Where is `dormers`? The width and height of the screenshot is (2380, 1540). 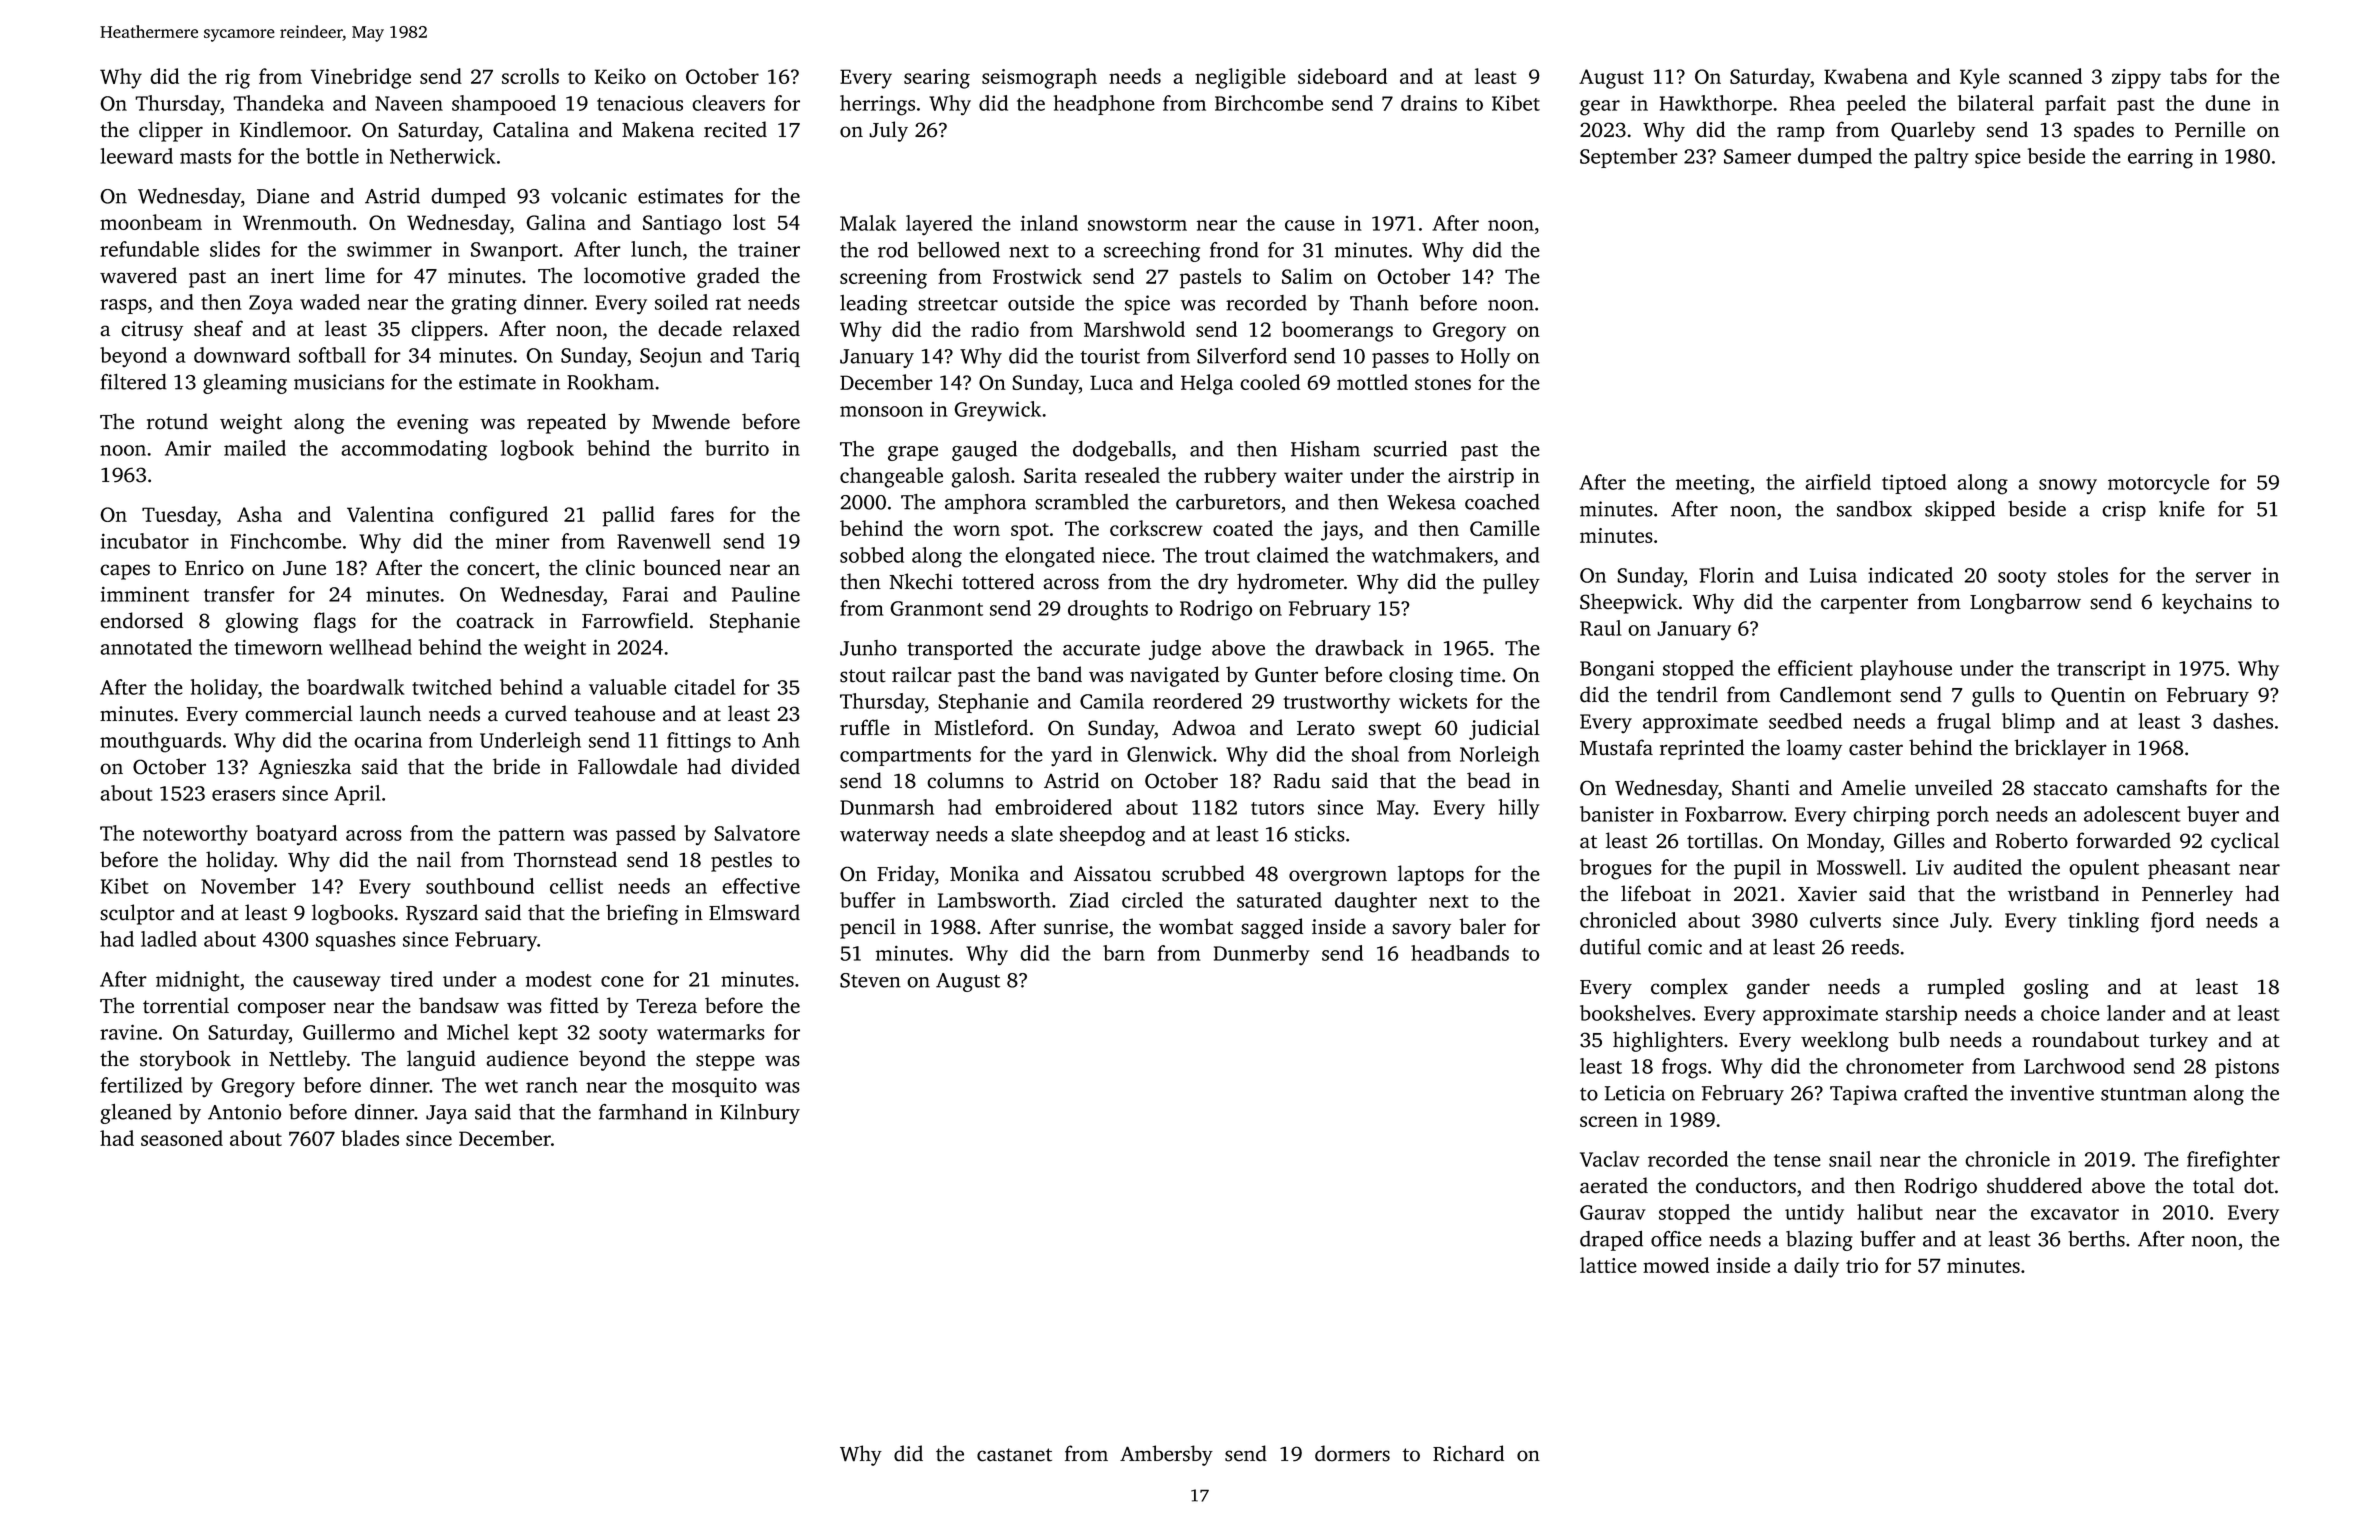 dormers is located at coordinates (1352, 1453).
